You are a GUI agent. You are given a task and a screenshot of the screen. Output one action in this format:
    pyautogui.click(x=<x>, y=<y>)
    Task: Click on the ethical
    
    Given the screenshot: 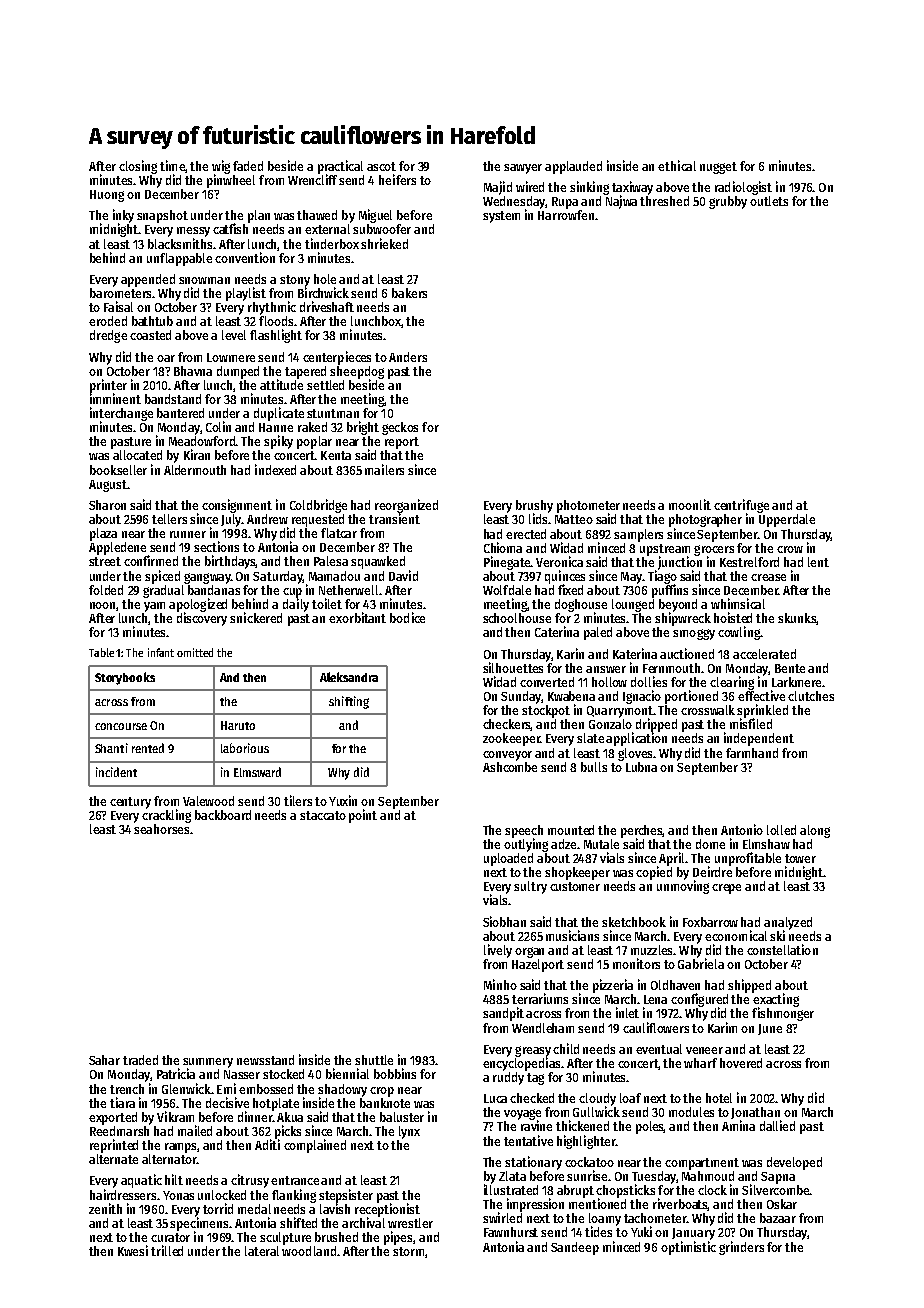 What is the action you would take?
    pyautogui.click(x=677, y=165)
